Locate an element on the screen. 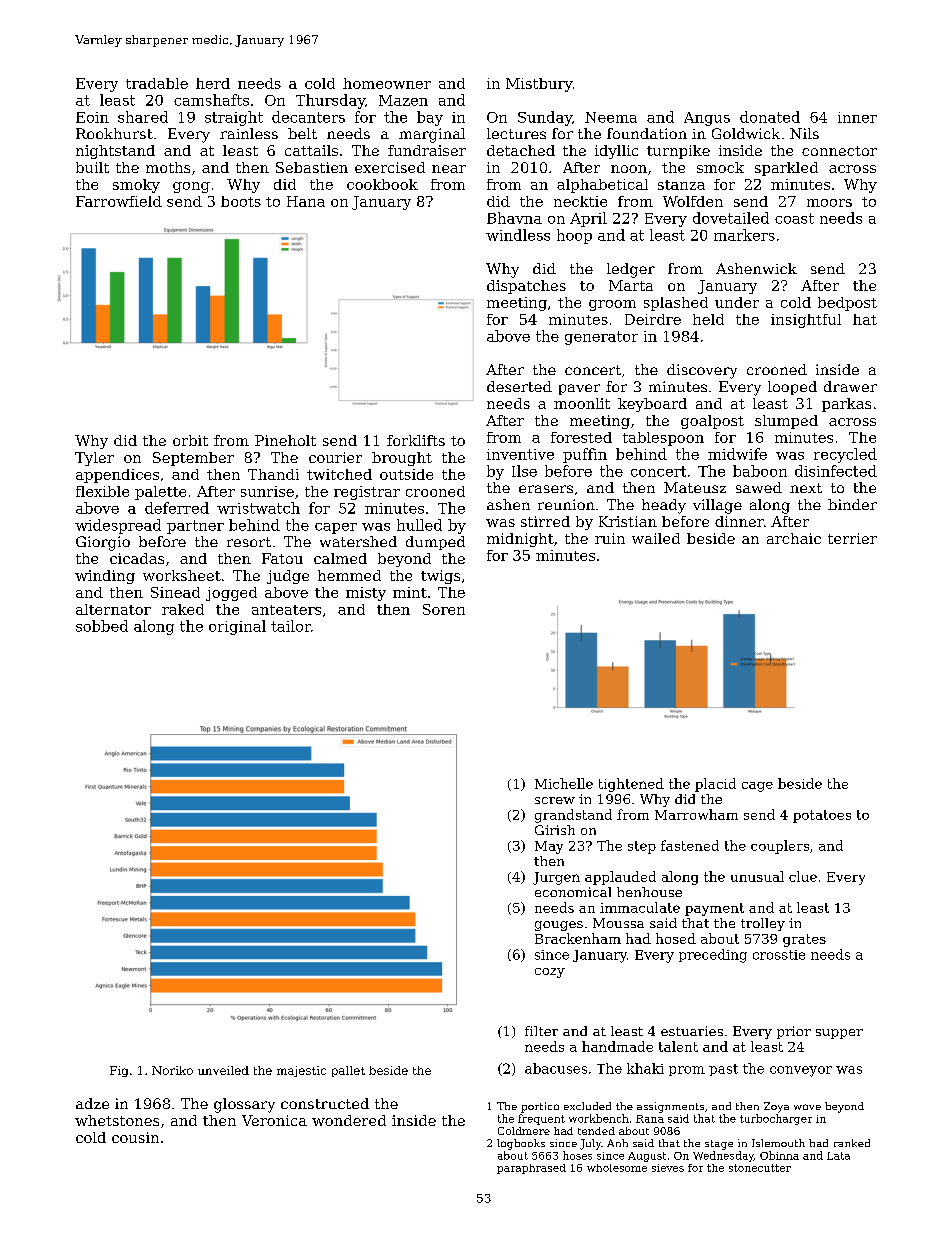  stonecutter is located at coordinates (760, 1168).
